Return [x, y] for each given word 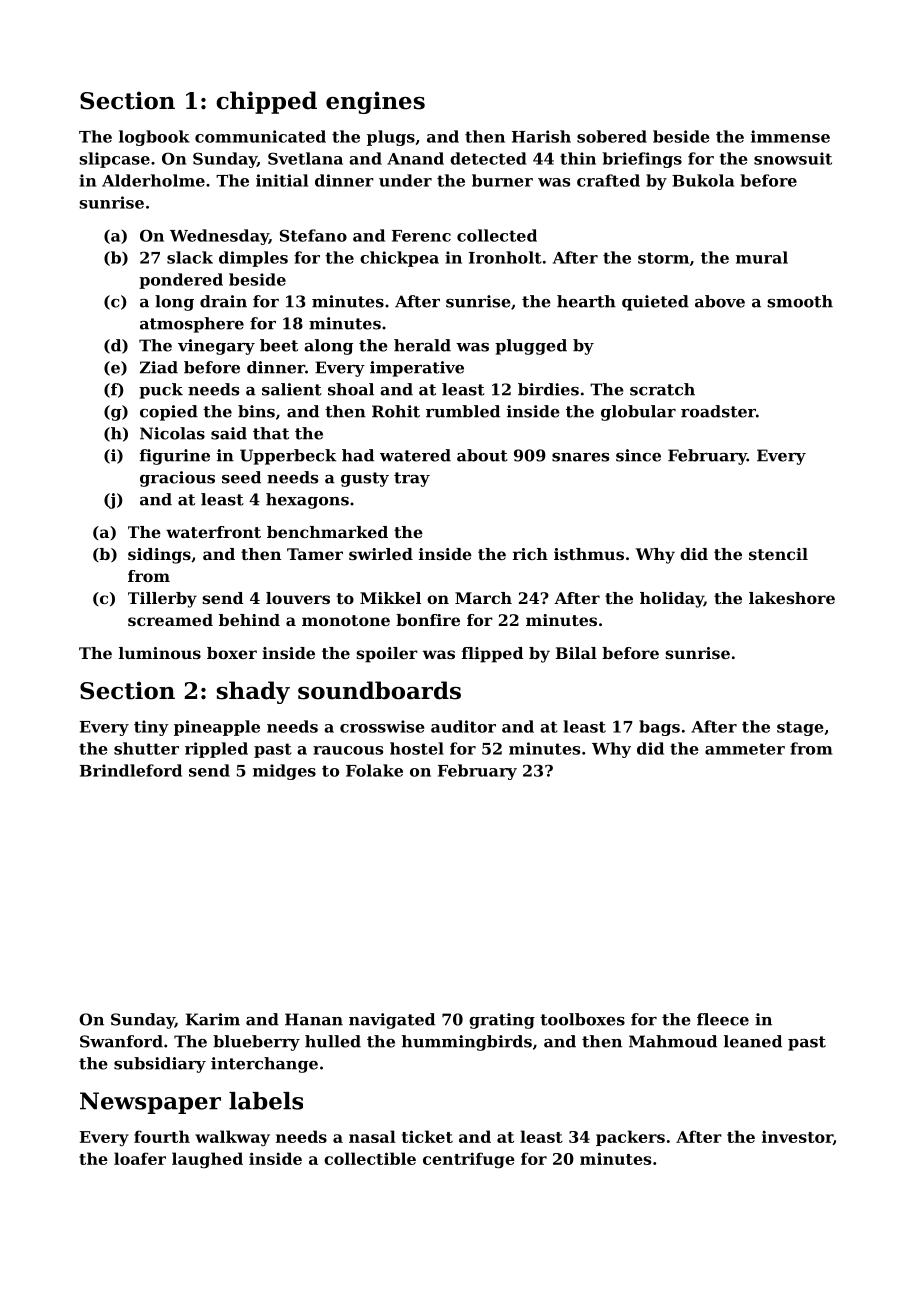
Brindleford [131, 770]
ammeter [745, 749]
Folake [374, 770]
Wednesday [219, 237]
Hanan [314, 1019]
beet [279, 345]
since [638, 455]
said [229, 433]
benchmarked [327, 532]
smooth [800, 301]
